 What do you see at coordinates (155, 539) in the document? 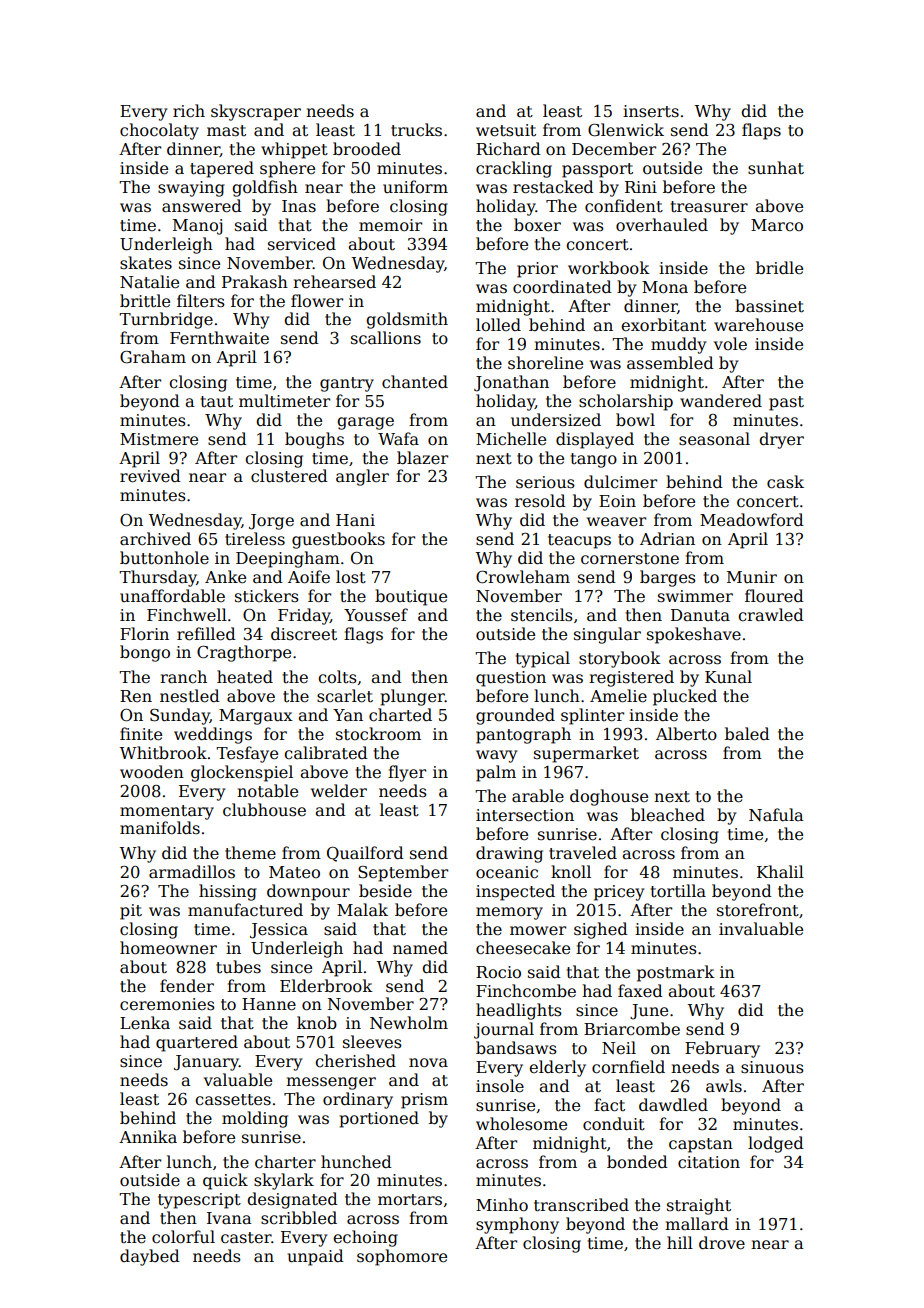
I see `archived` at bounding box center [155, 539].
